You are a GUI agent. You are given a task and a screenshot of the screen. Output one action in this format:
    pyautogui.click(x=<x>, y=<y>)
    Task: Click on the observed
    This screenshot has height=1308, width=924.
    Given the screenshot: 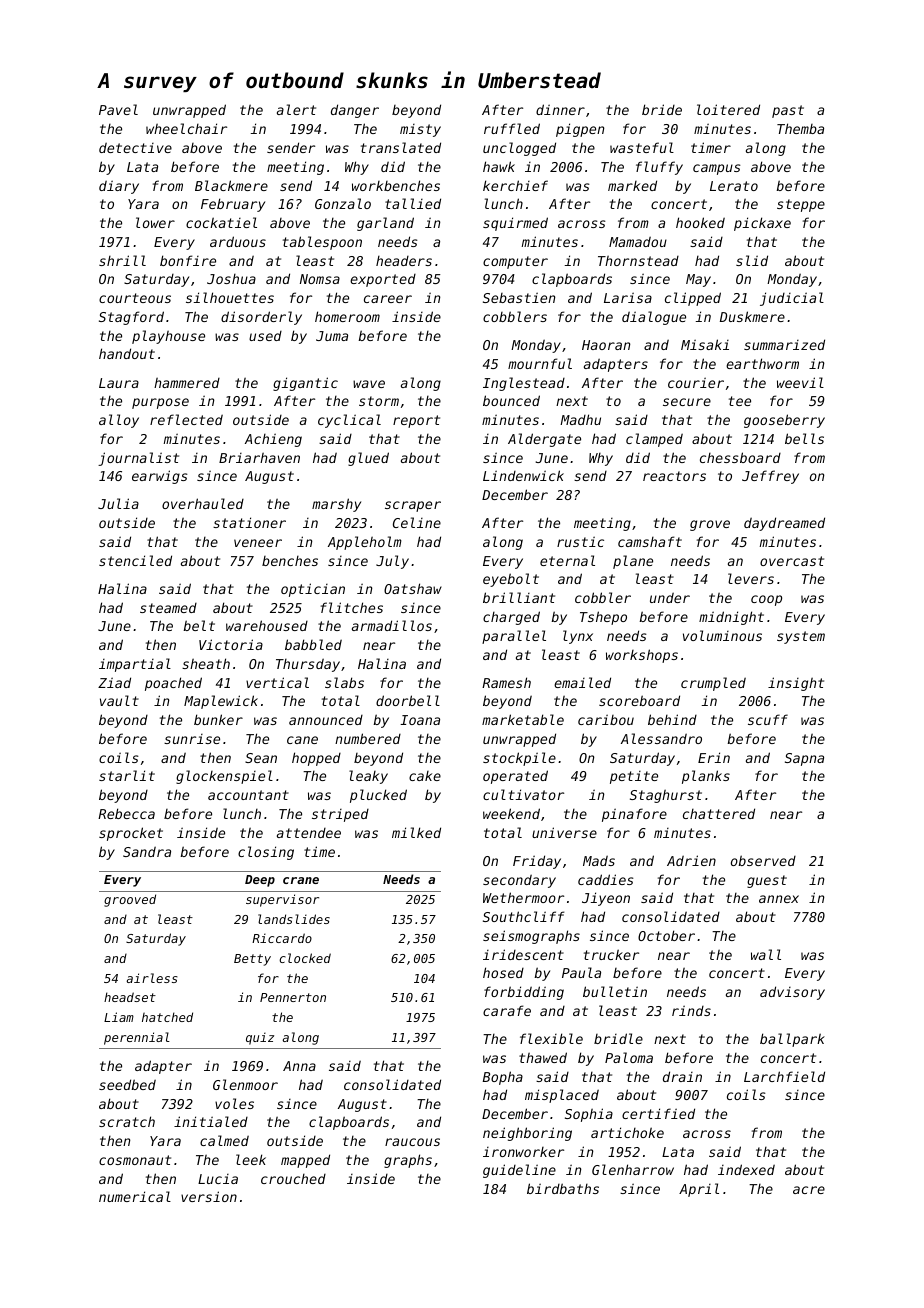 What is the action you would take?
    pyautogui.click(x=763, y=860)
